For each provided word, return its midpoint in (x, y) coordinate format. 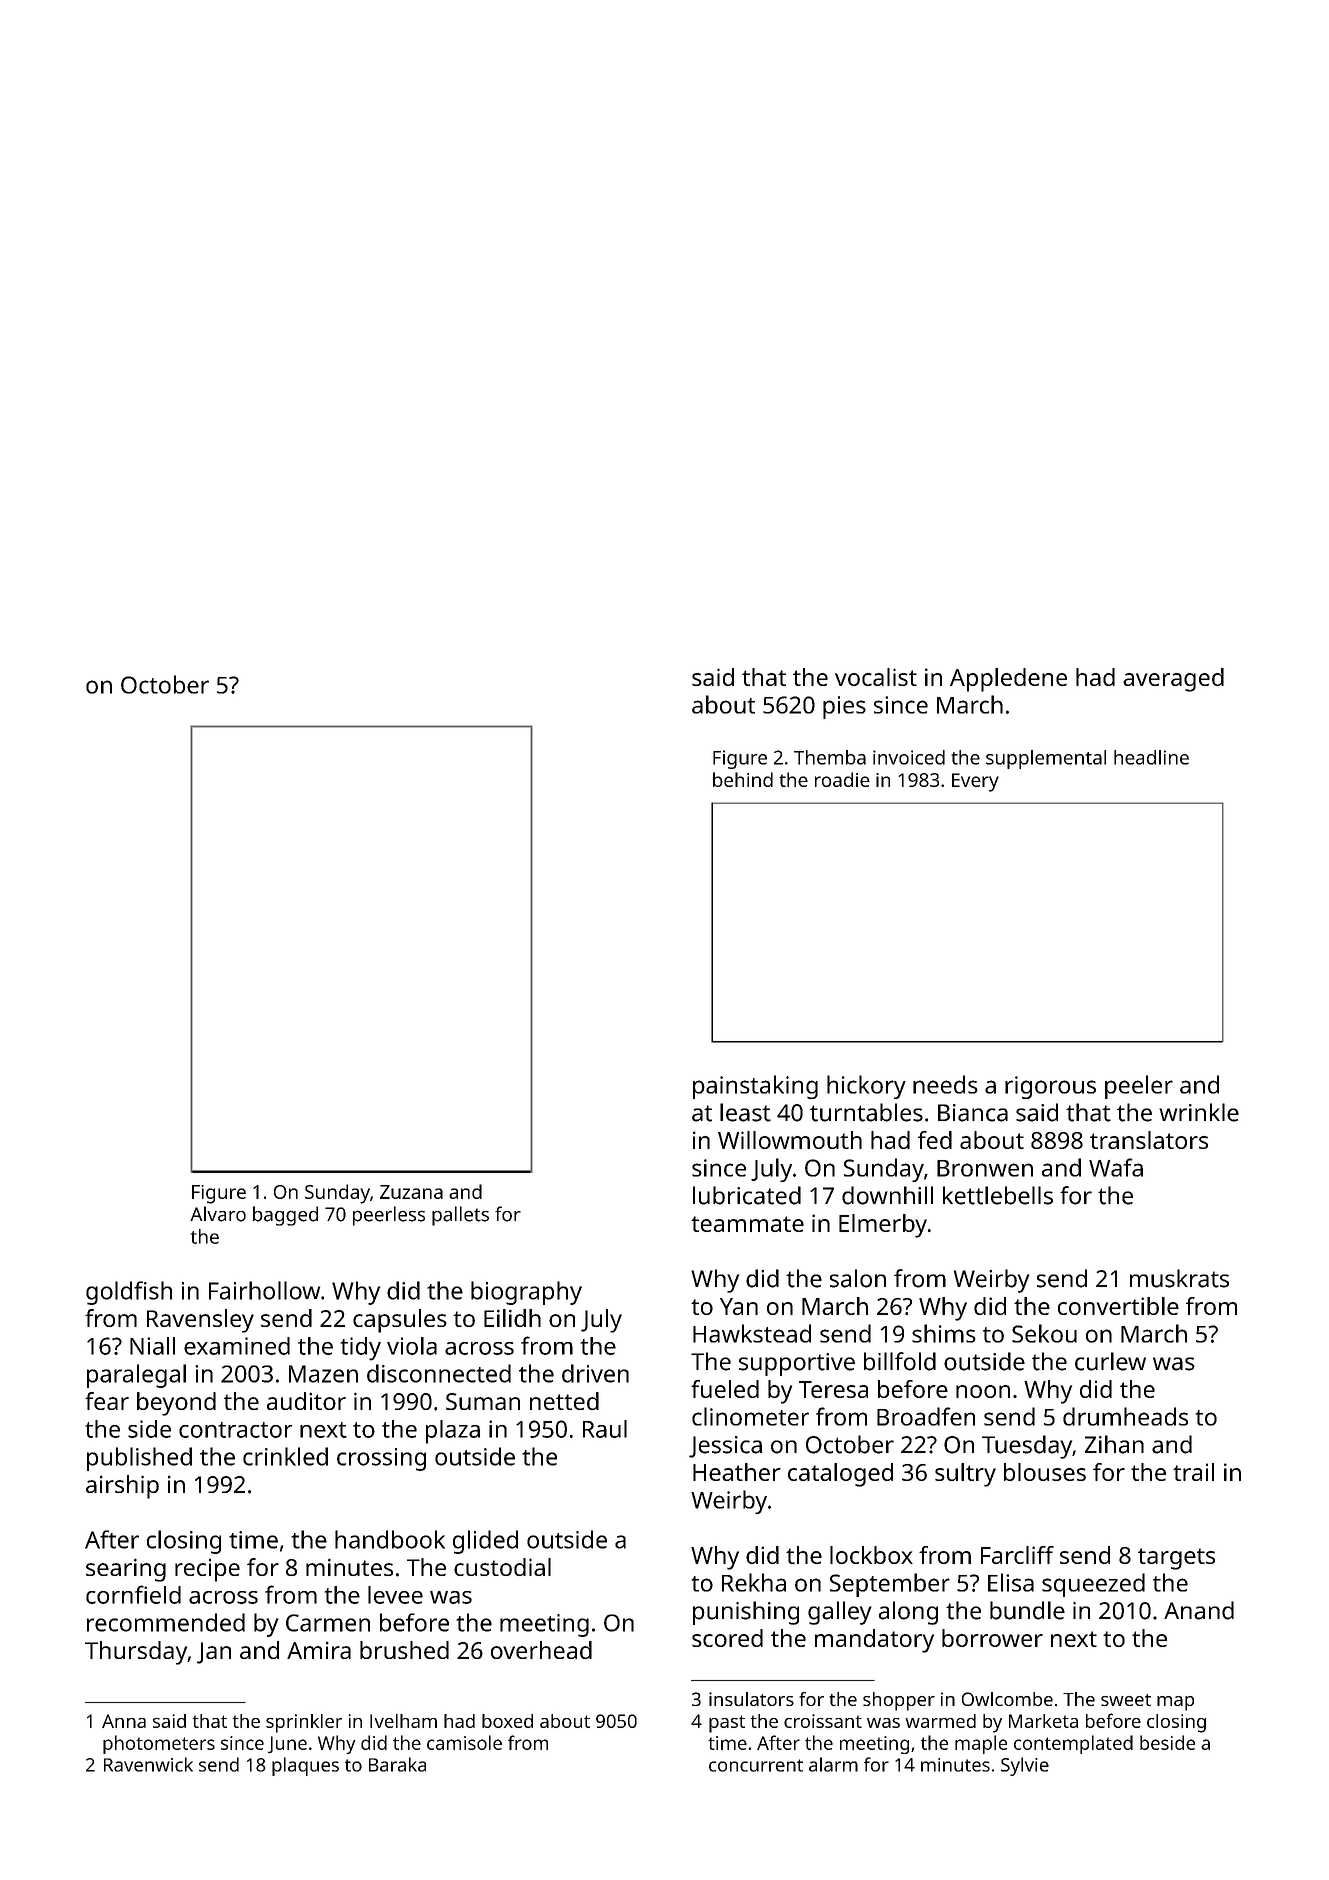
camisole (464, 1742)
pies (844, 707)
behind (743, 779)
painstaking (755, 1087)
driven (595, 1373)
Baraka (397, 1764)
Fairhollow (264, 1290)
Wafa (1116, 1167)
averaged (1173, 680)
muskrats (1179, 1278)
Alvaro (218, 1214)
